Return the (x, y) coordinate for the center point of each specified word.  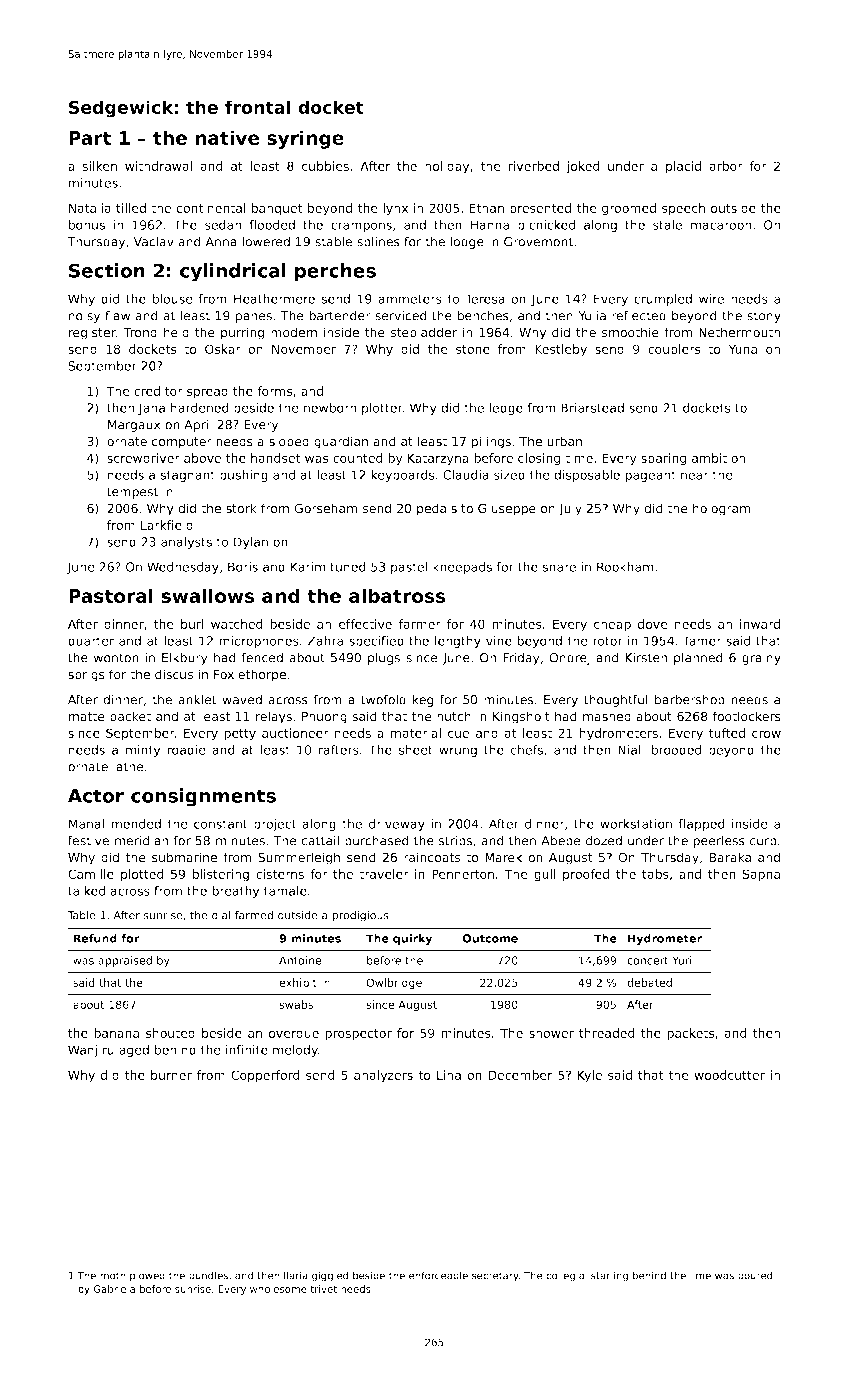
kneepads (462, 568)
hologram (721, 509)
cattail (320, 841)
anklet (197, 699)
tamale (285, 891)
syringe (305, 139)
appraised (125, 961)
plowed (147, 1276)
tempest (132, 493)
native (227, 137)
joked (583, 167)
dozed (604, 840)
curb (763, 841)
